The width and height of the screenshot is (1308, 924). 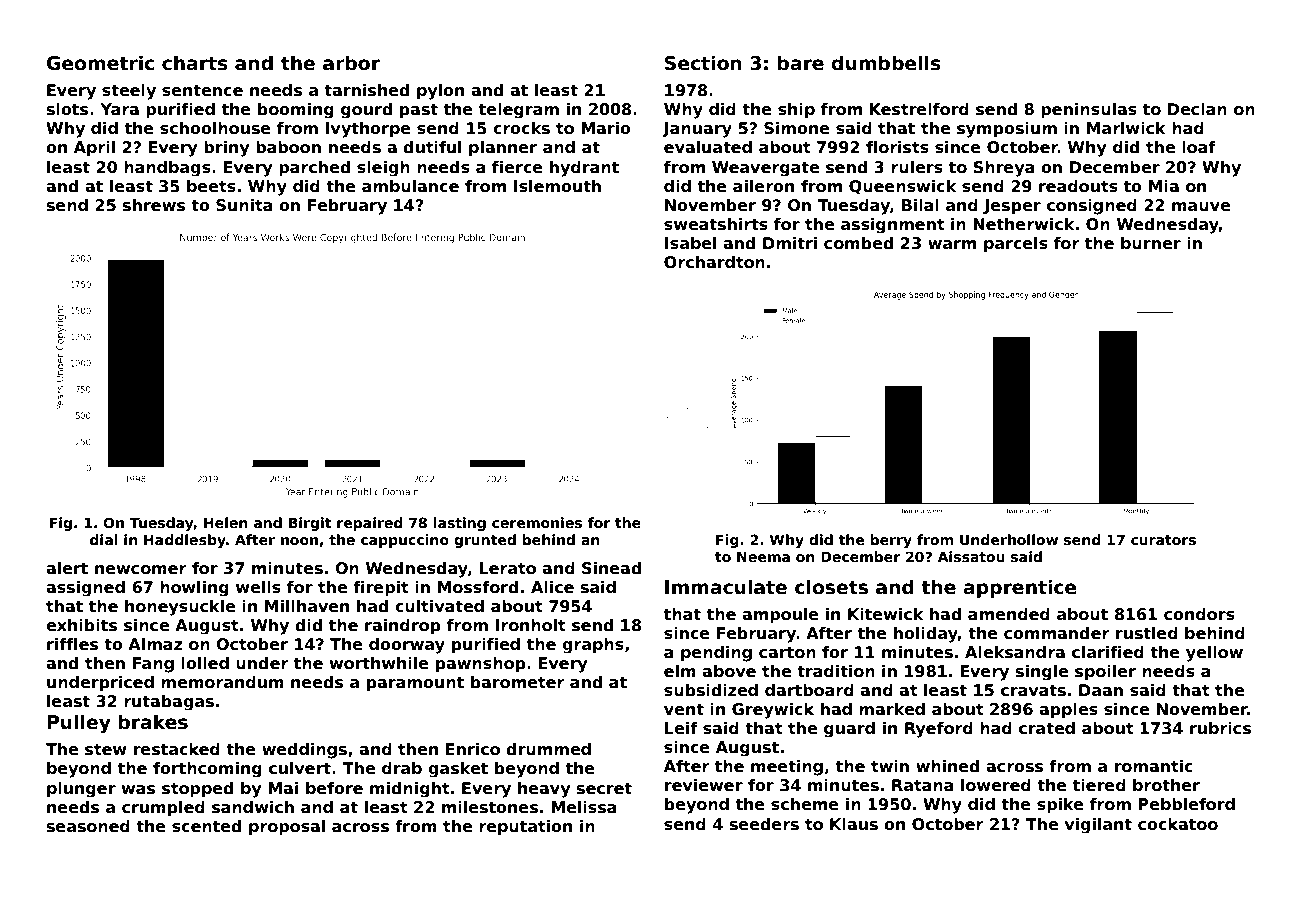 I want to click on Helen, so click(x=226, y=522).
